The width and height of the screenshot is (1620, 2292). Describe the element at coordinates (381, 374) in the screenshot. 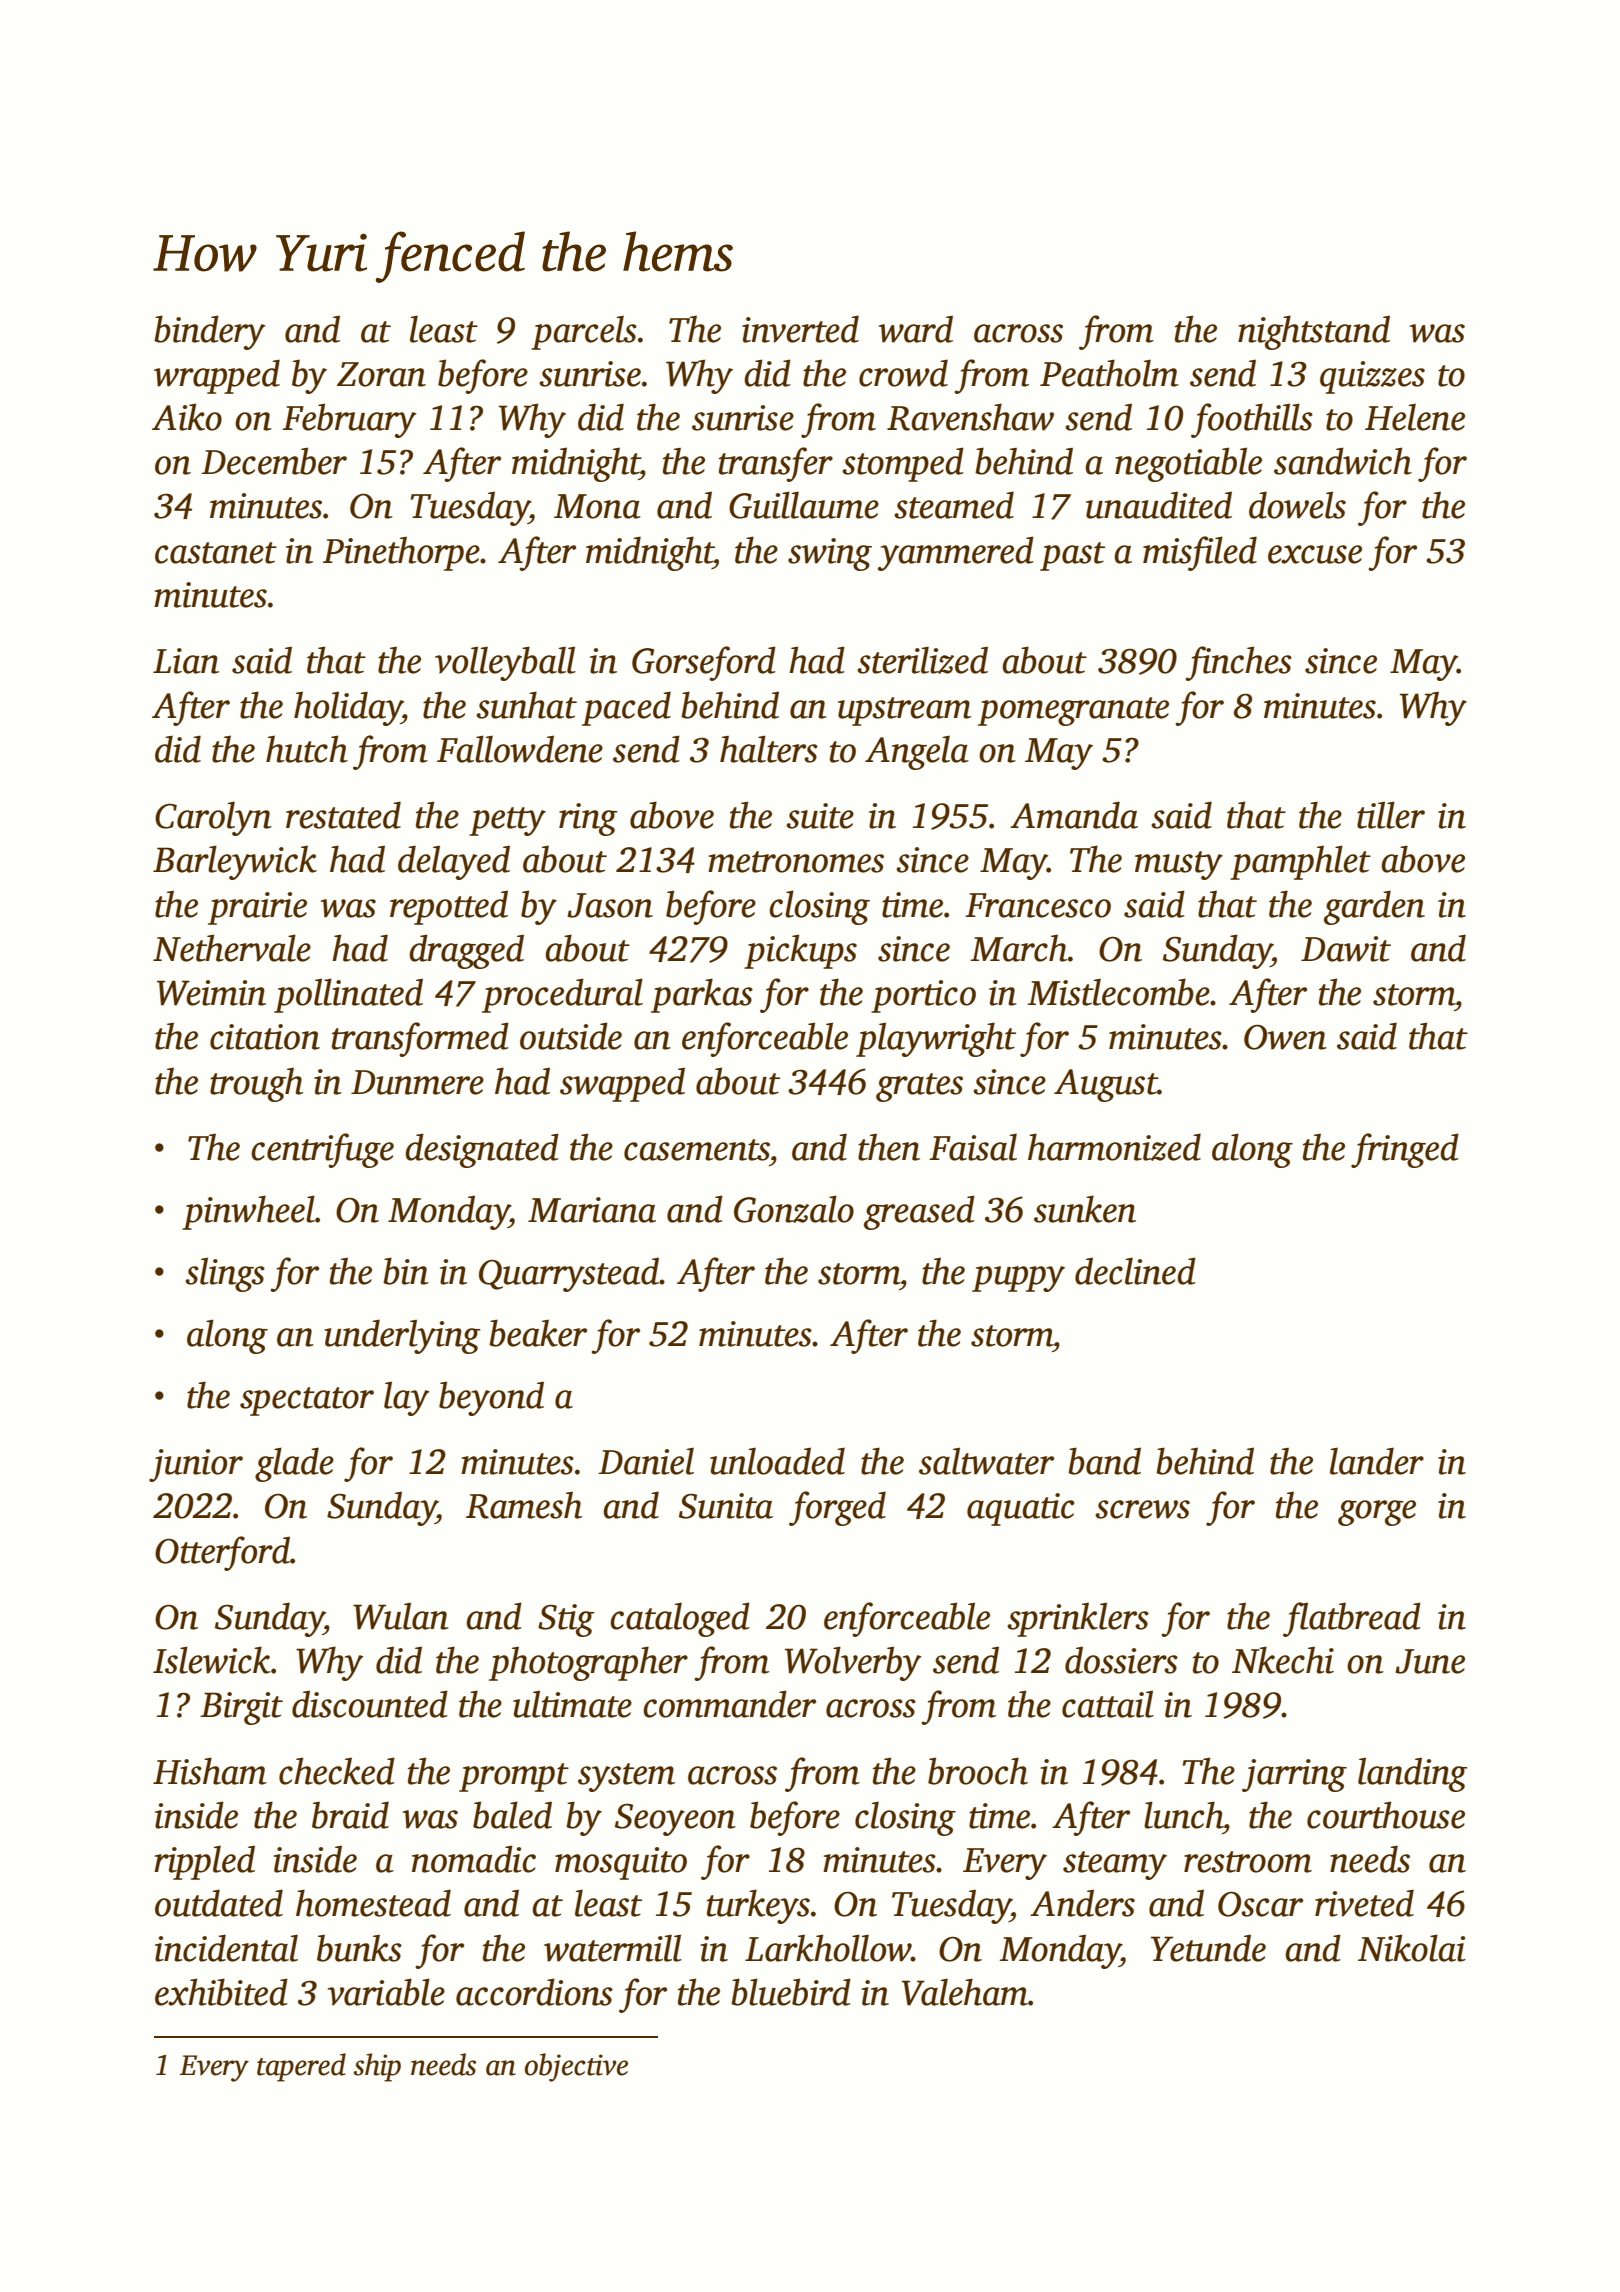

I see `Zoran` at that location.
